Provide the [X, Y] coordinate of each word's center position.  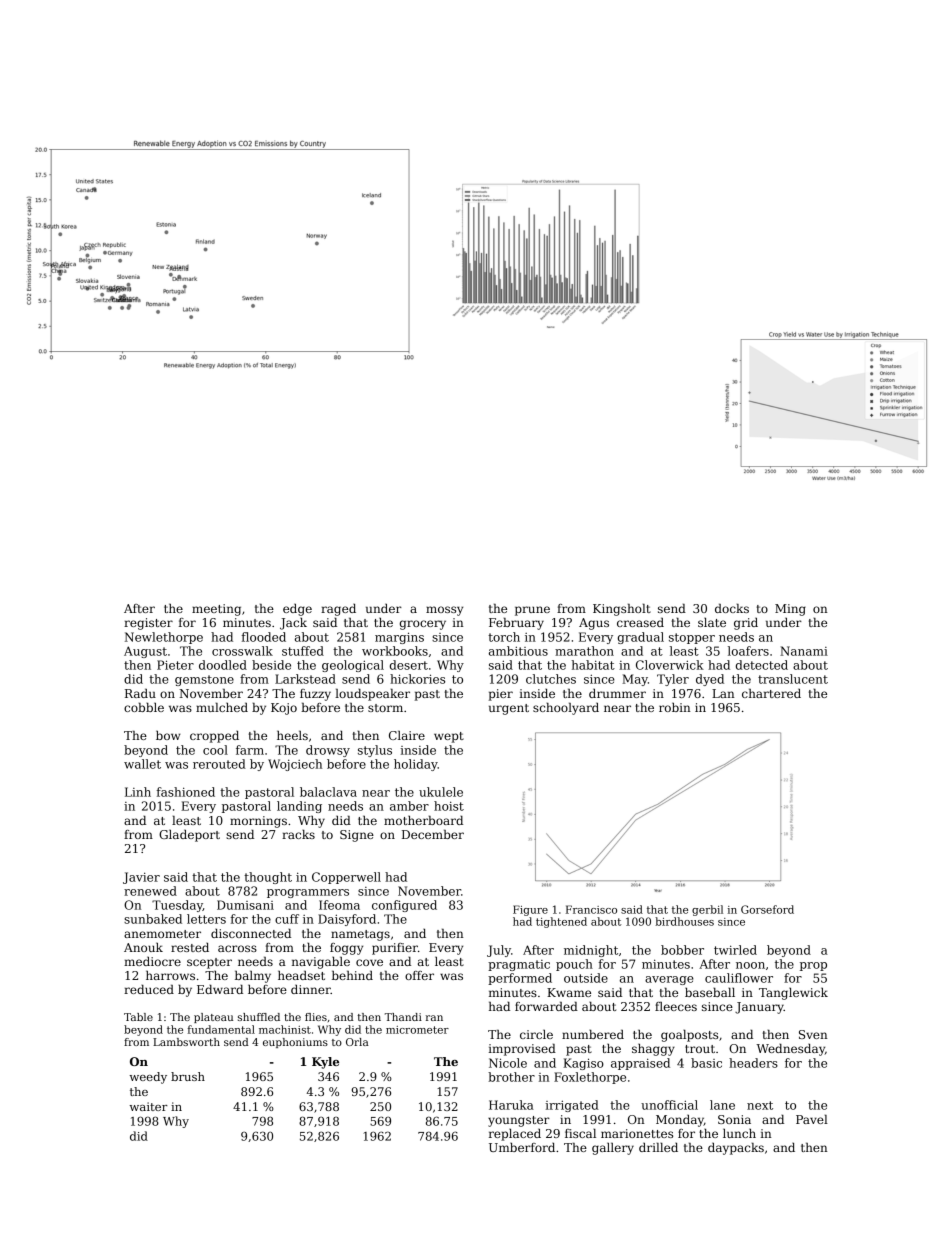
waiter [148, 1106]
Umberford [522, 1147]
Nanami [804, 651]
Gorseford [767, 909]
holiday [416, 765]
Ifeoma [339, 905]
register [148, 624]
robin [675, 707]
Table [138, 1017]
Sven [813, 1034]
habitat [593, 665]
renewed [150, 891]
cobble [144, 707]
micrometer [417, 1030]
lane [722, 1105]
